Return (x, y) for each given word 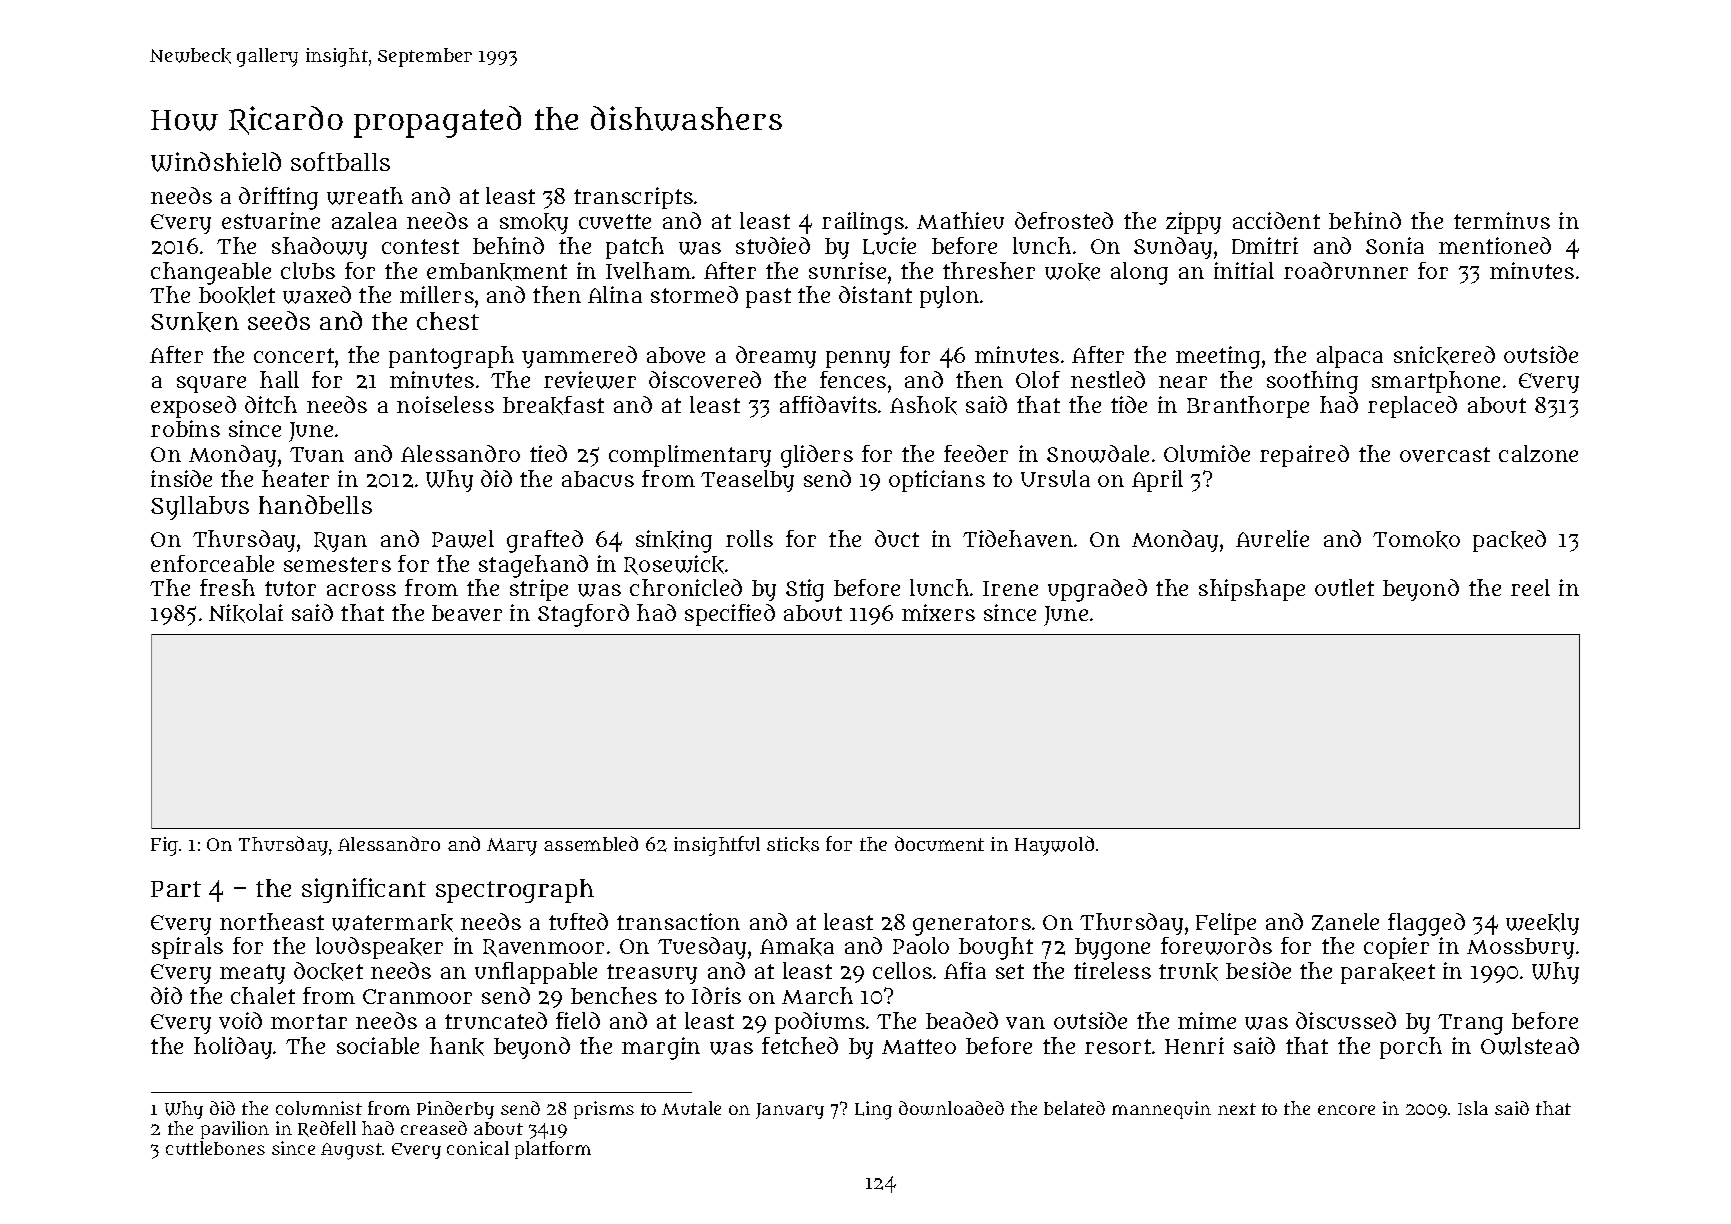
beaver (467, 613)
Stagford (583, 615)
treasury (652, 974)
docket (328, 971)
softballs (340, 161)
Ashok (923, 405)
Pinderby (455, 1110)
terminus (1502, 220)
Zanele (1345, 922)
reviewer (590, 380)
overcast (1445, 454)
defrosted (1064, 220)
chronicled (686, 587)
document (939, 843)
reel (1530, 587)
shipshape (1252, 590)
